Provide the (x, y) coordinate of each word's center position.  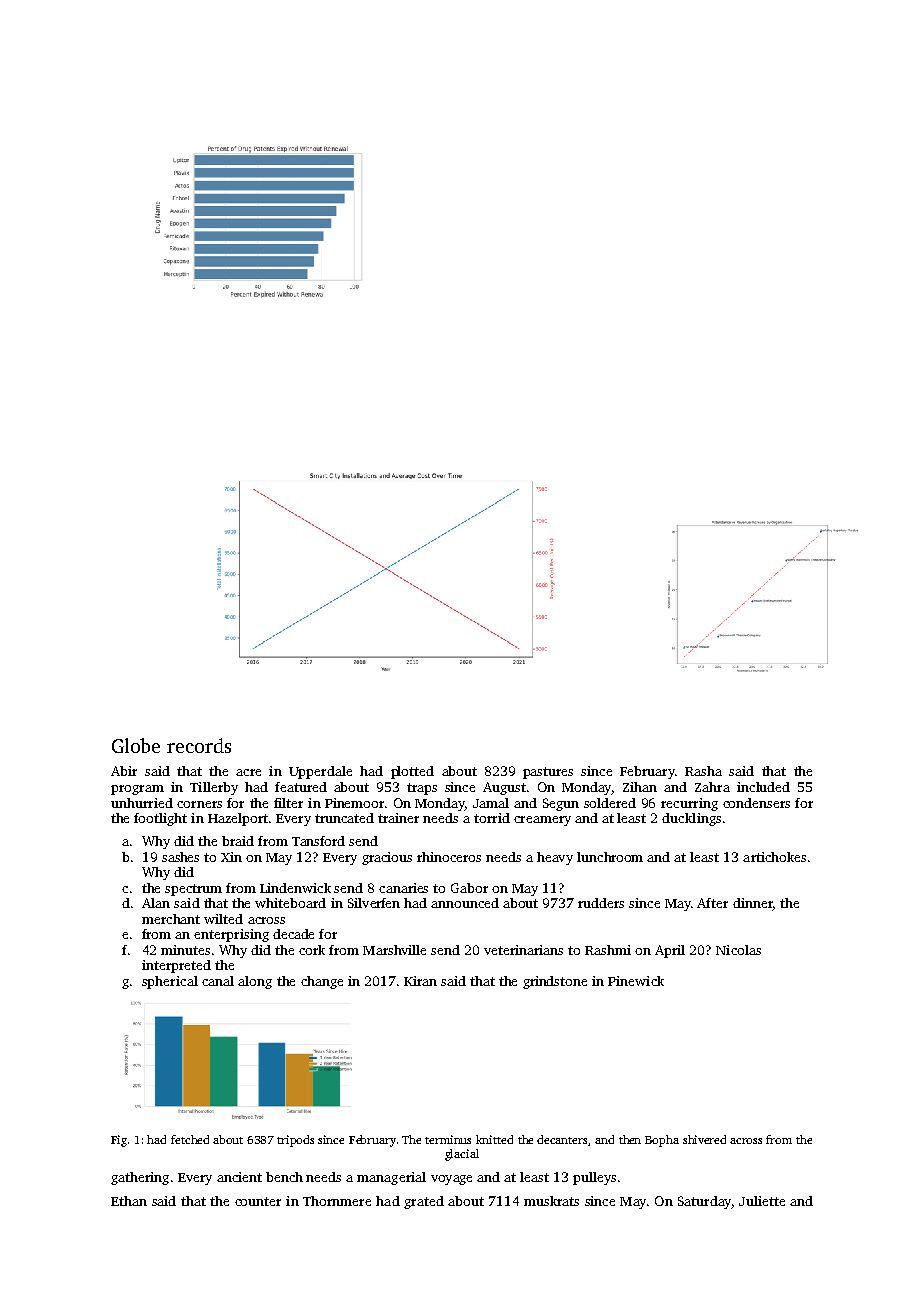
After (712, 903)
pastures (548, 773)
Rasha (703, 771)
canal (218, 981)
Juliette (762, 1201)
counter (258, 1201)
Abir (124, 771)
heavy (555, 858)
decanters (563, 1140)
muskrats (551, 1201)
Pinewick (636, 981)
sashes (180, 857)
